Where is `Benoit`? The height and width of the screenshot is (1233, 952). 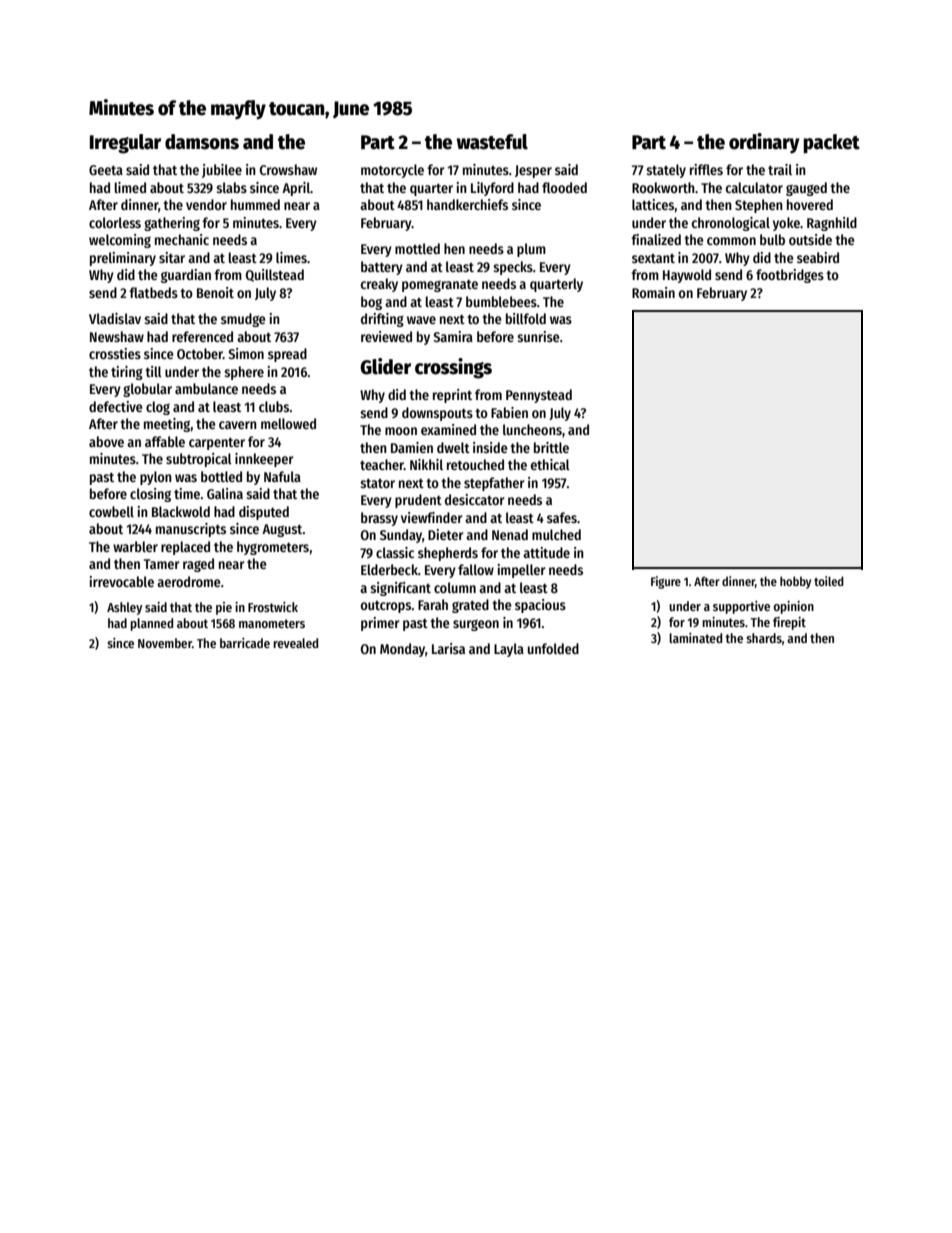 Benoit is located at coordinates (215, 292).
